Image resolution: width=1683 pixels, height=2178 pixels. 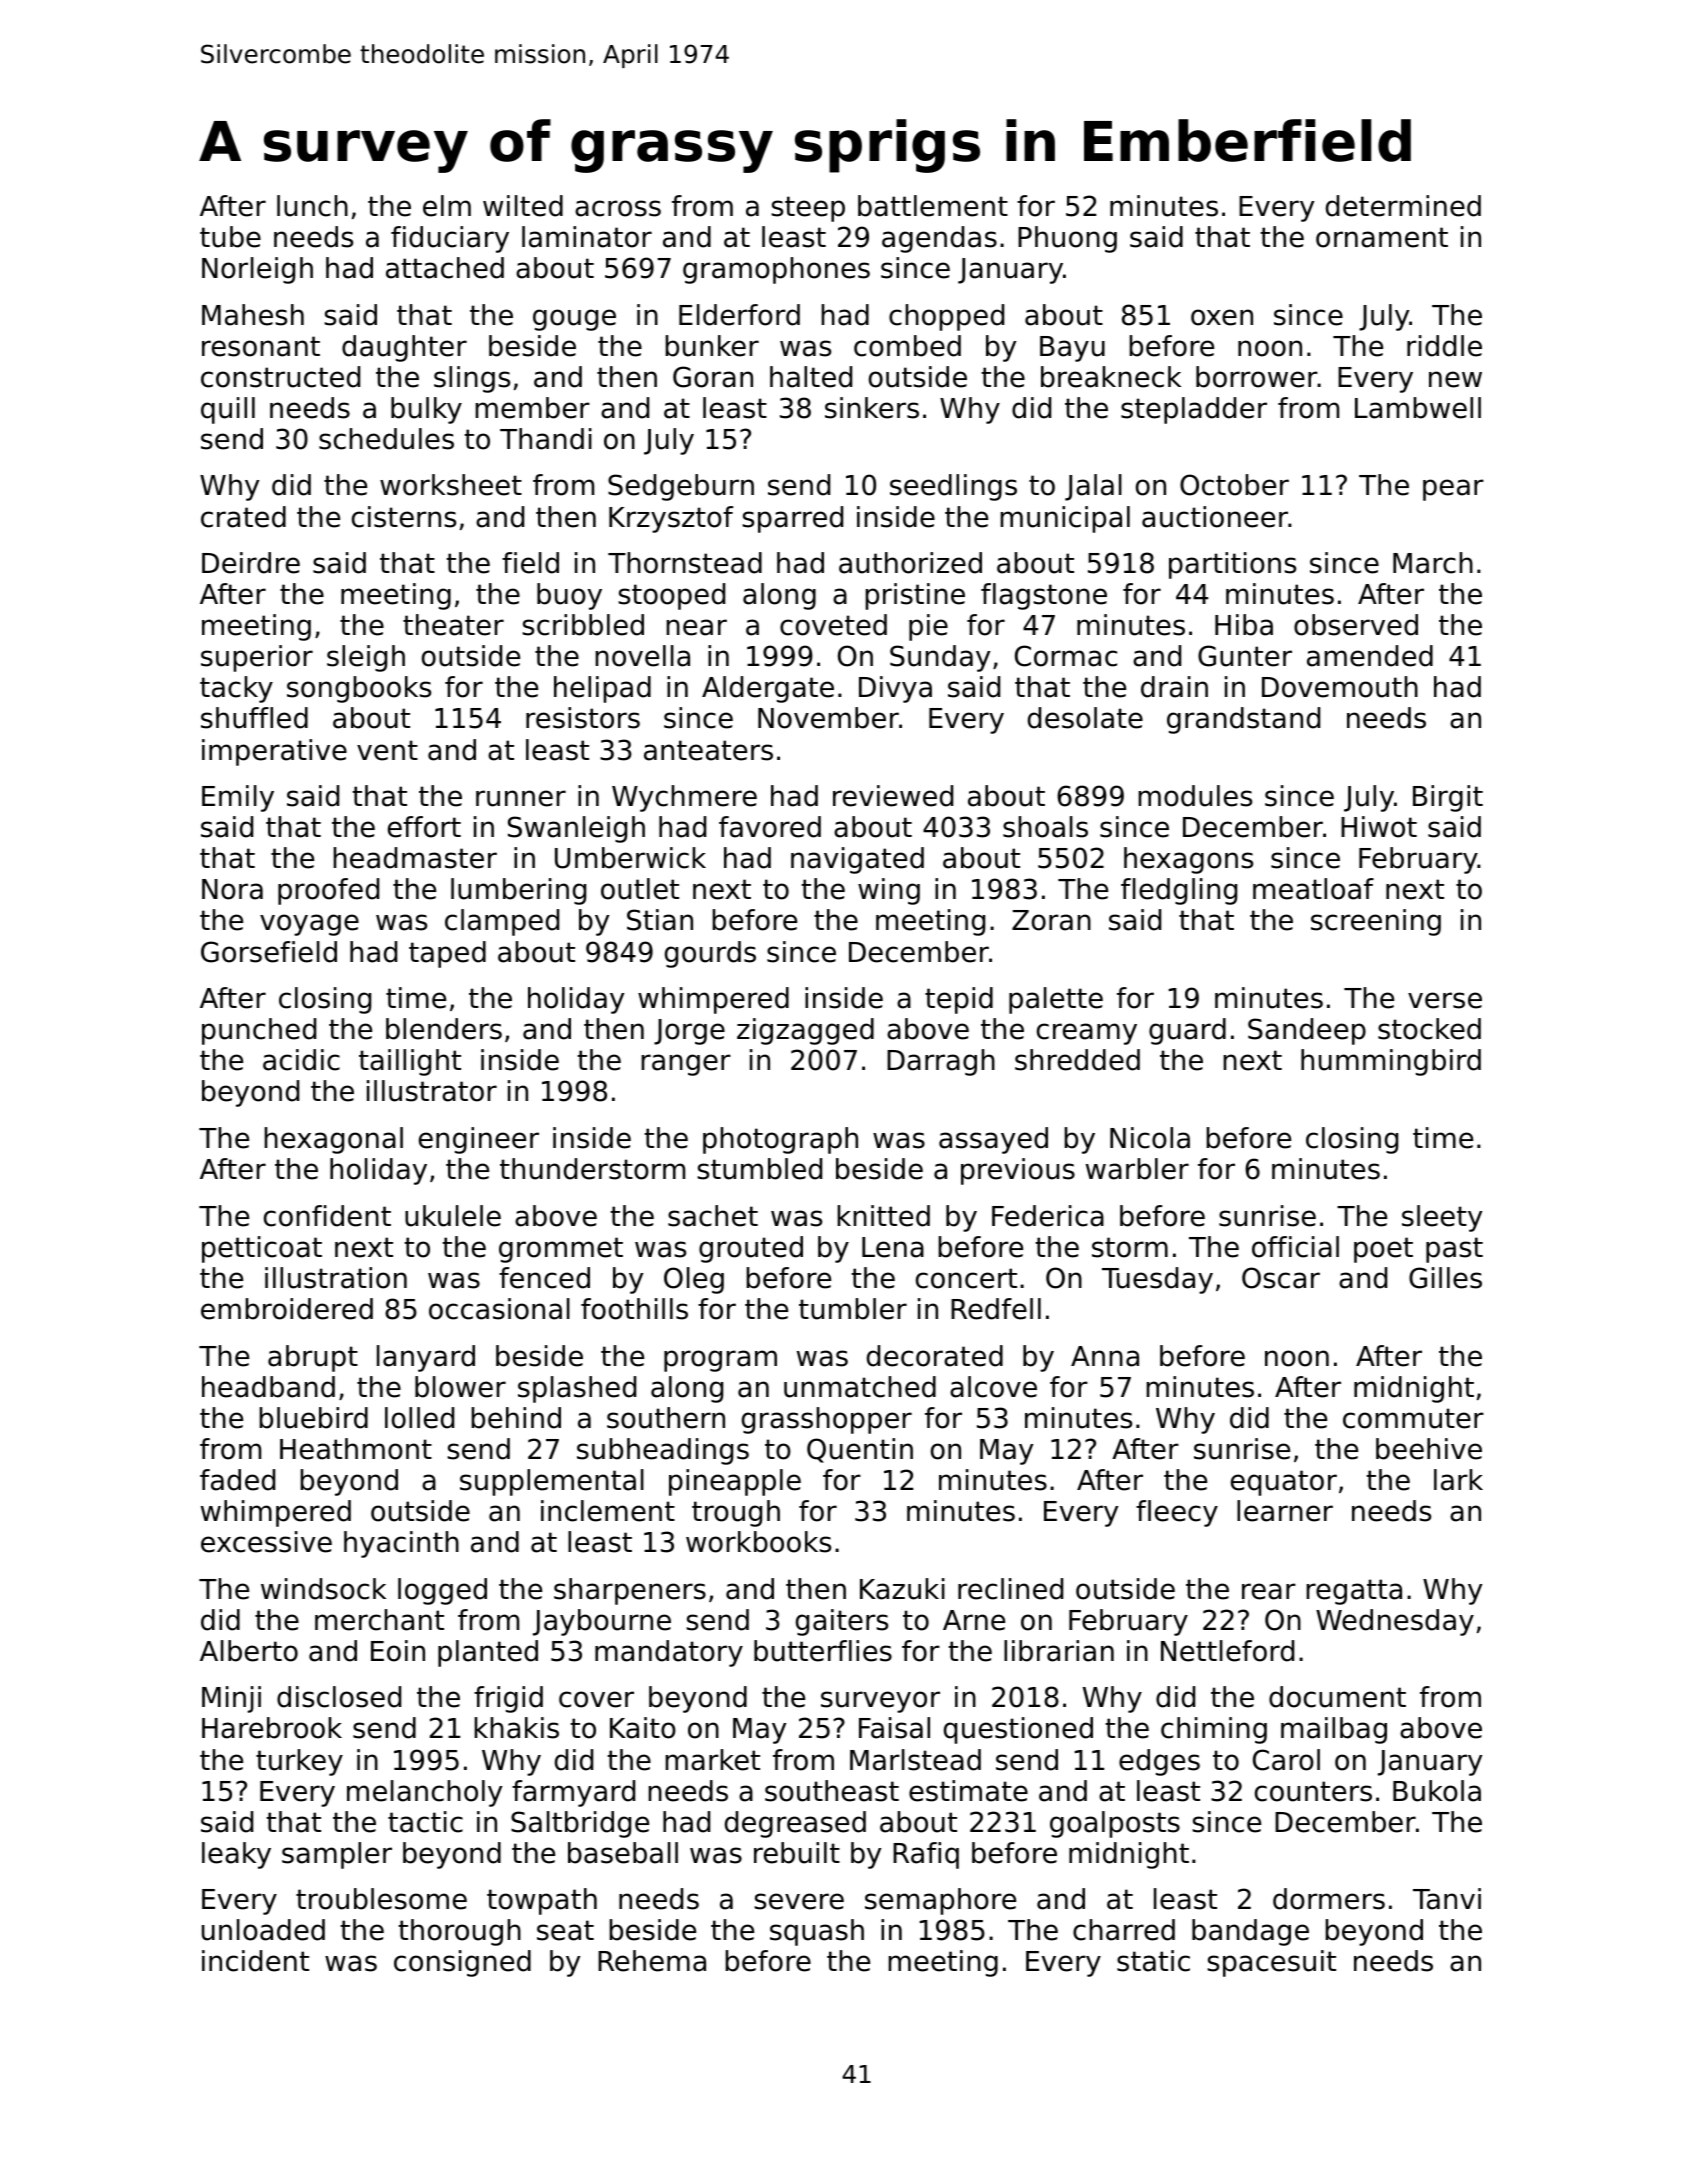 What do you see at coordinates (713, 1216) in the document?
I see `sachet` at bounding box center [713, 1216].
